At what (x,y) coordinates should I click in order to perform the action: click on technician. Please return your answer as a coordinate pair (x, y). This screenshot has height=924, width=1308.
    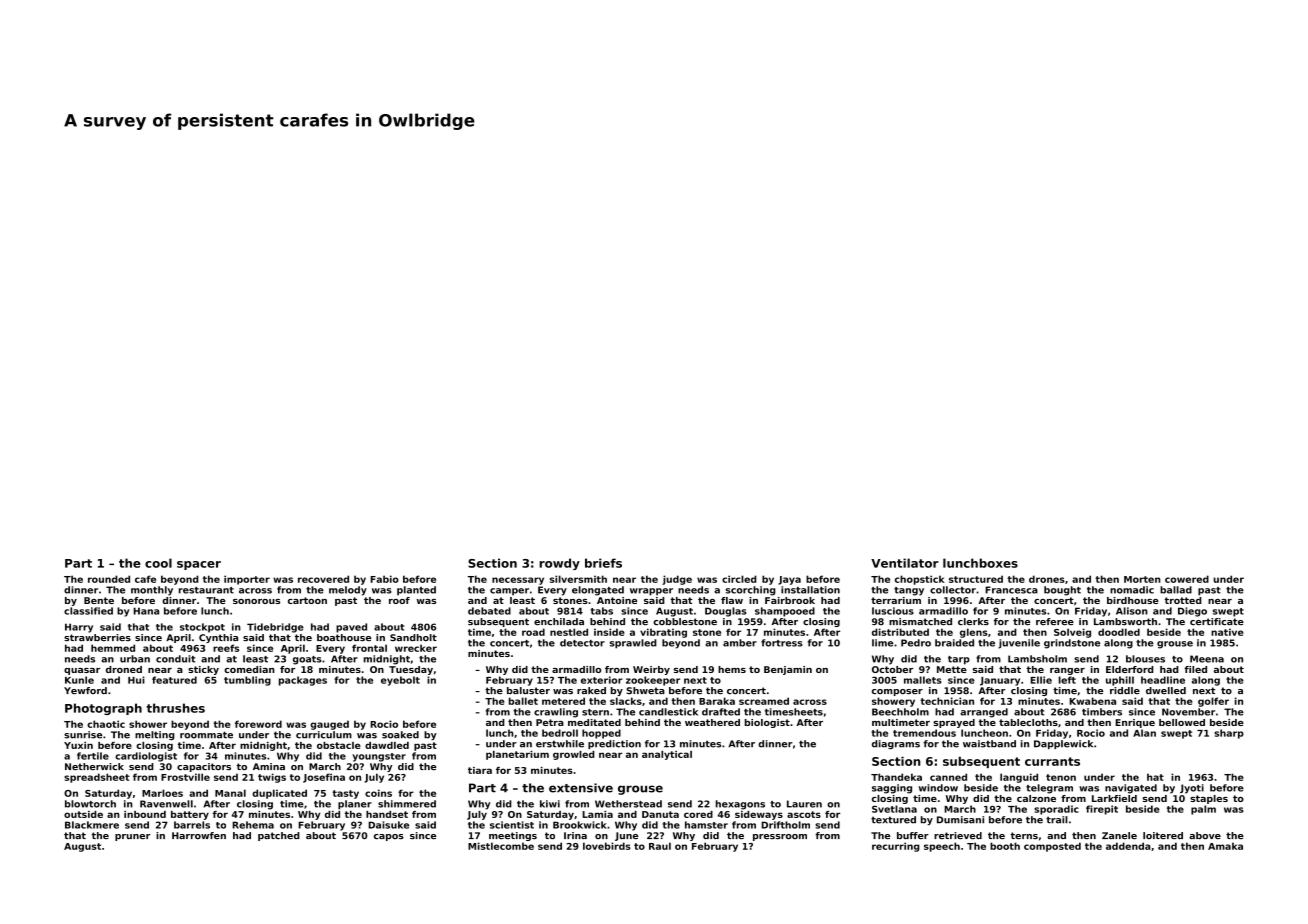
    Looking at the image, I should click on (947, 701).
